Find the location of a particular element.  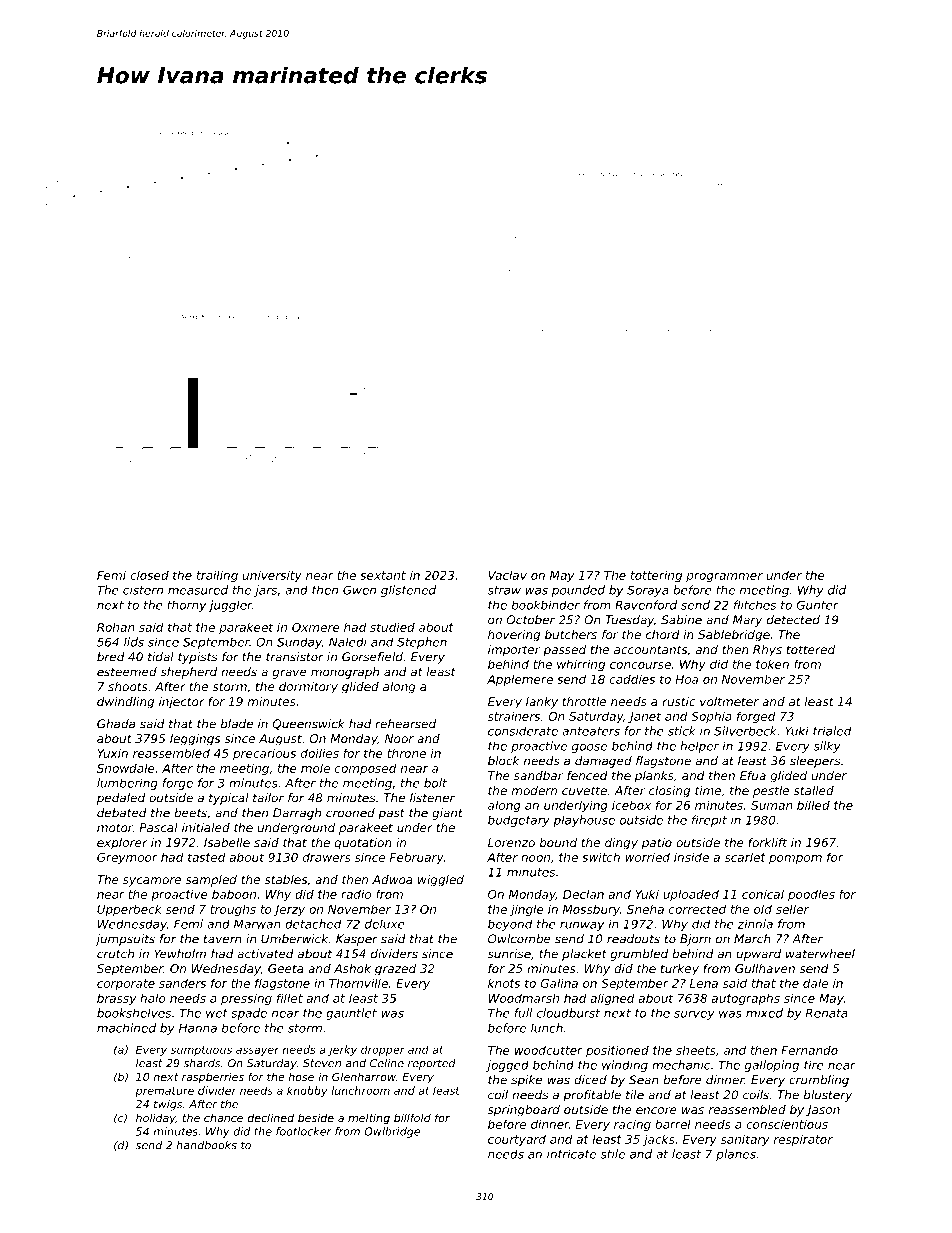

Vaclav is located at coordinates (507, 575).
